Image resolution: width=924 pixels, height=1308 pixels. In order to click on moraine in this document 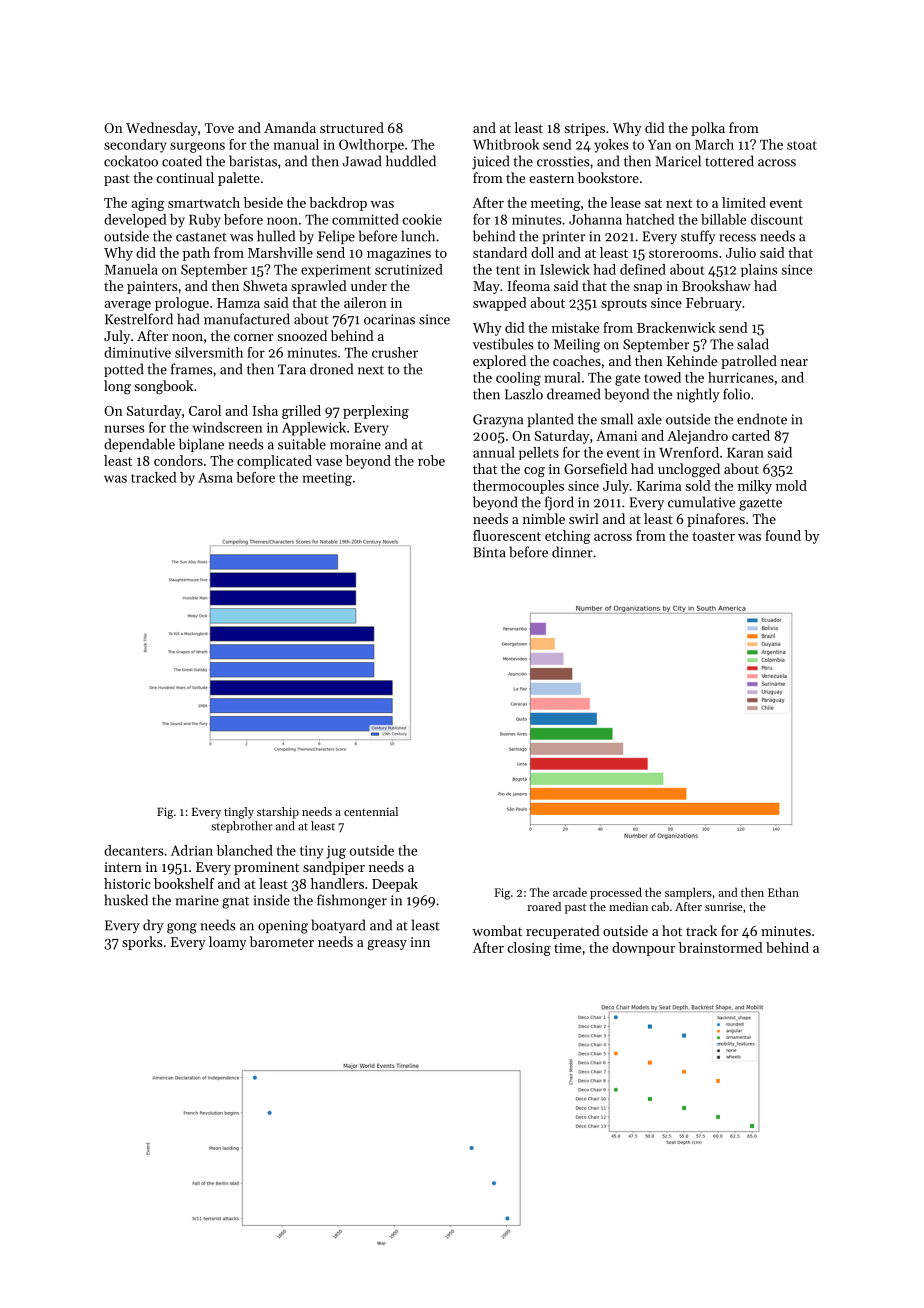, I will do `click(355, 444)`.
